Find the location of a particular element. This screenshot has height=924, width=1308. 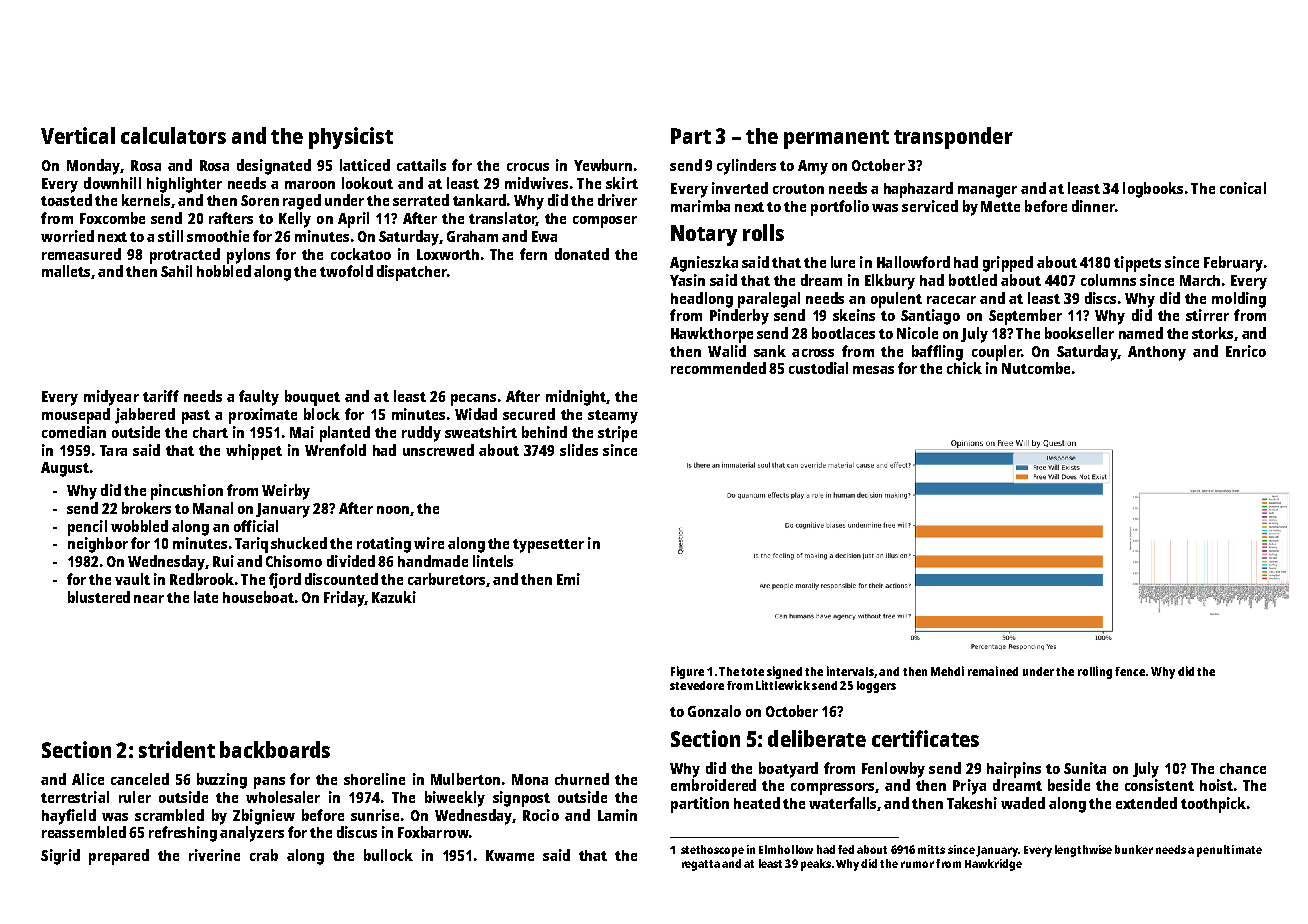

fence is located at coordinates (1130, 671).
